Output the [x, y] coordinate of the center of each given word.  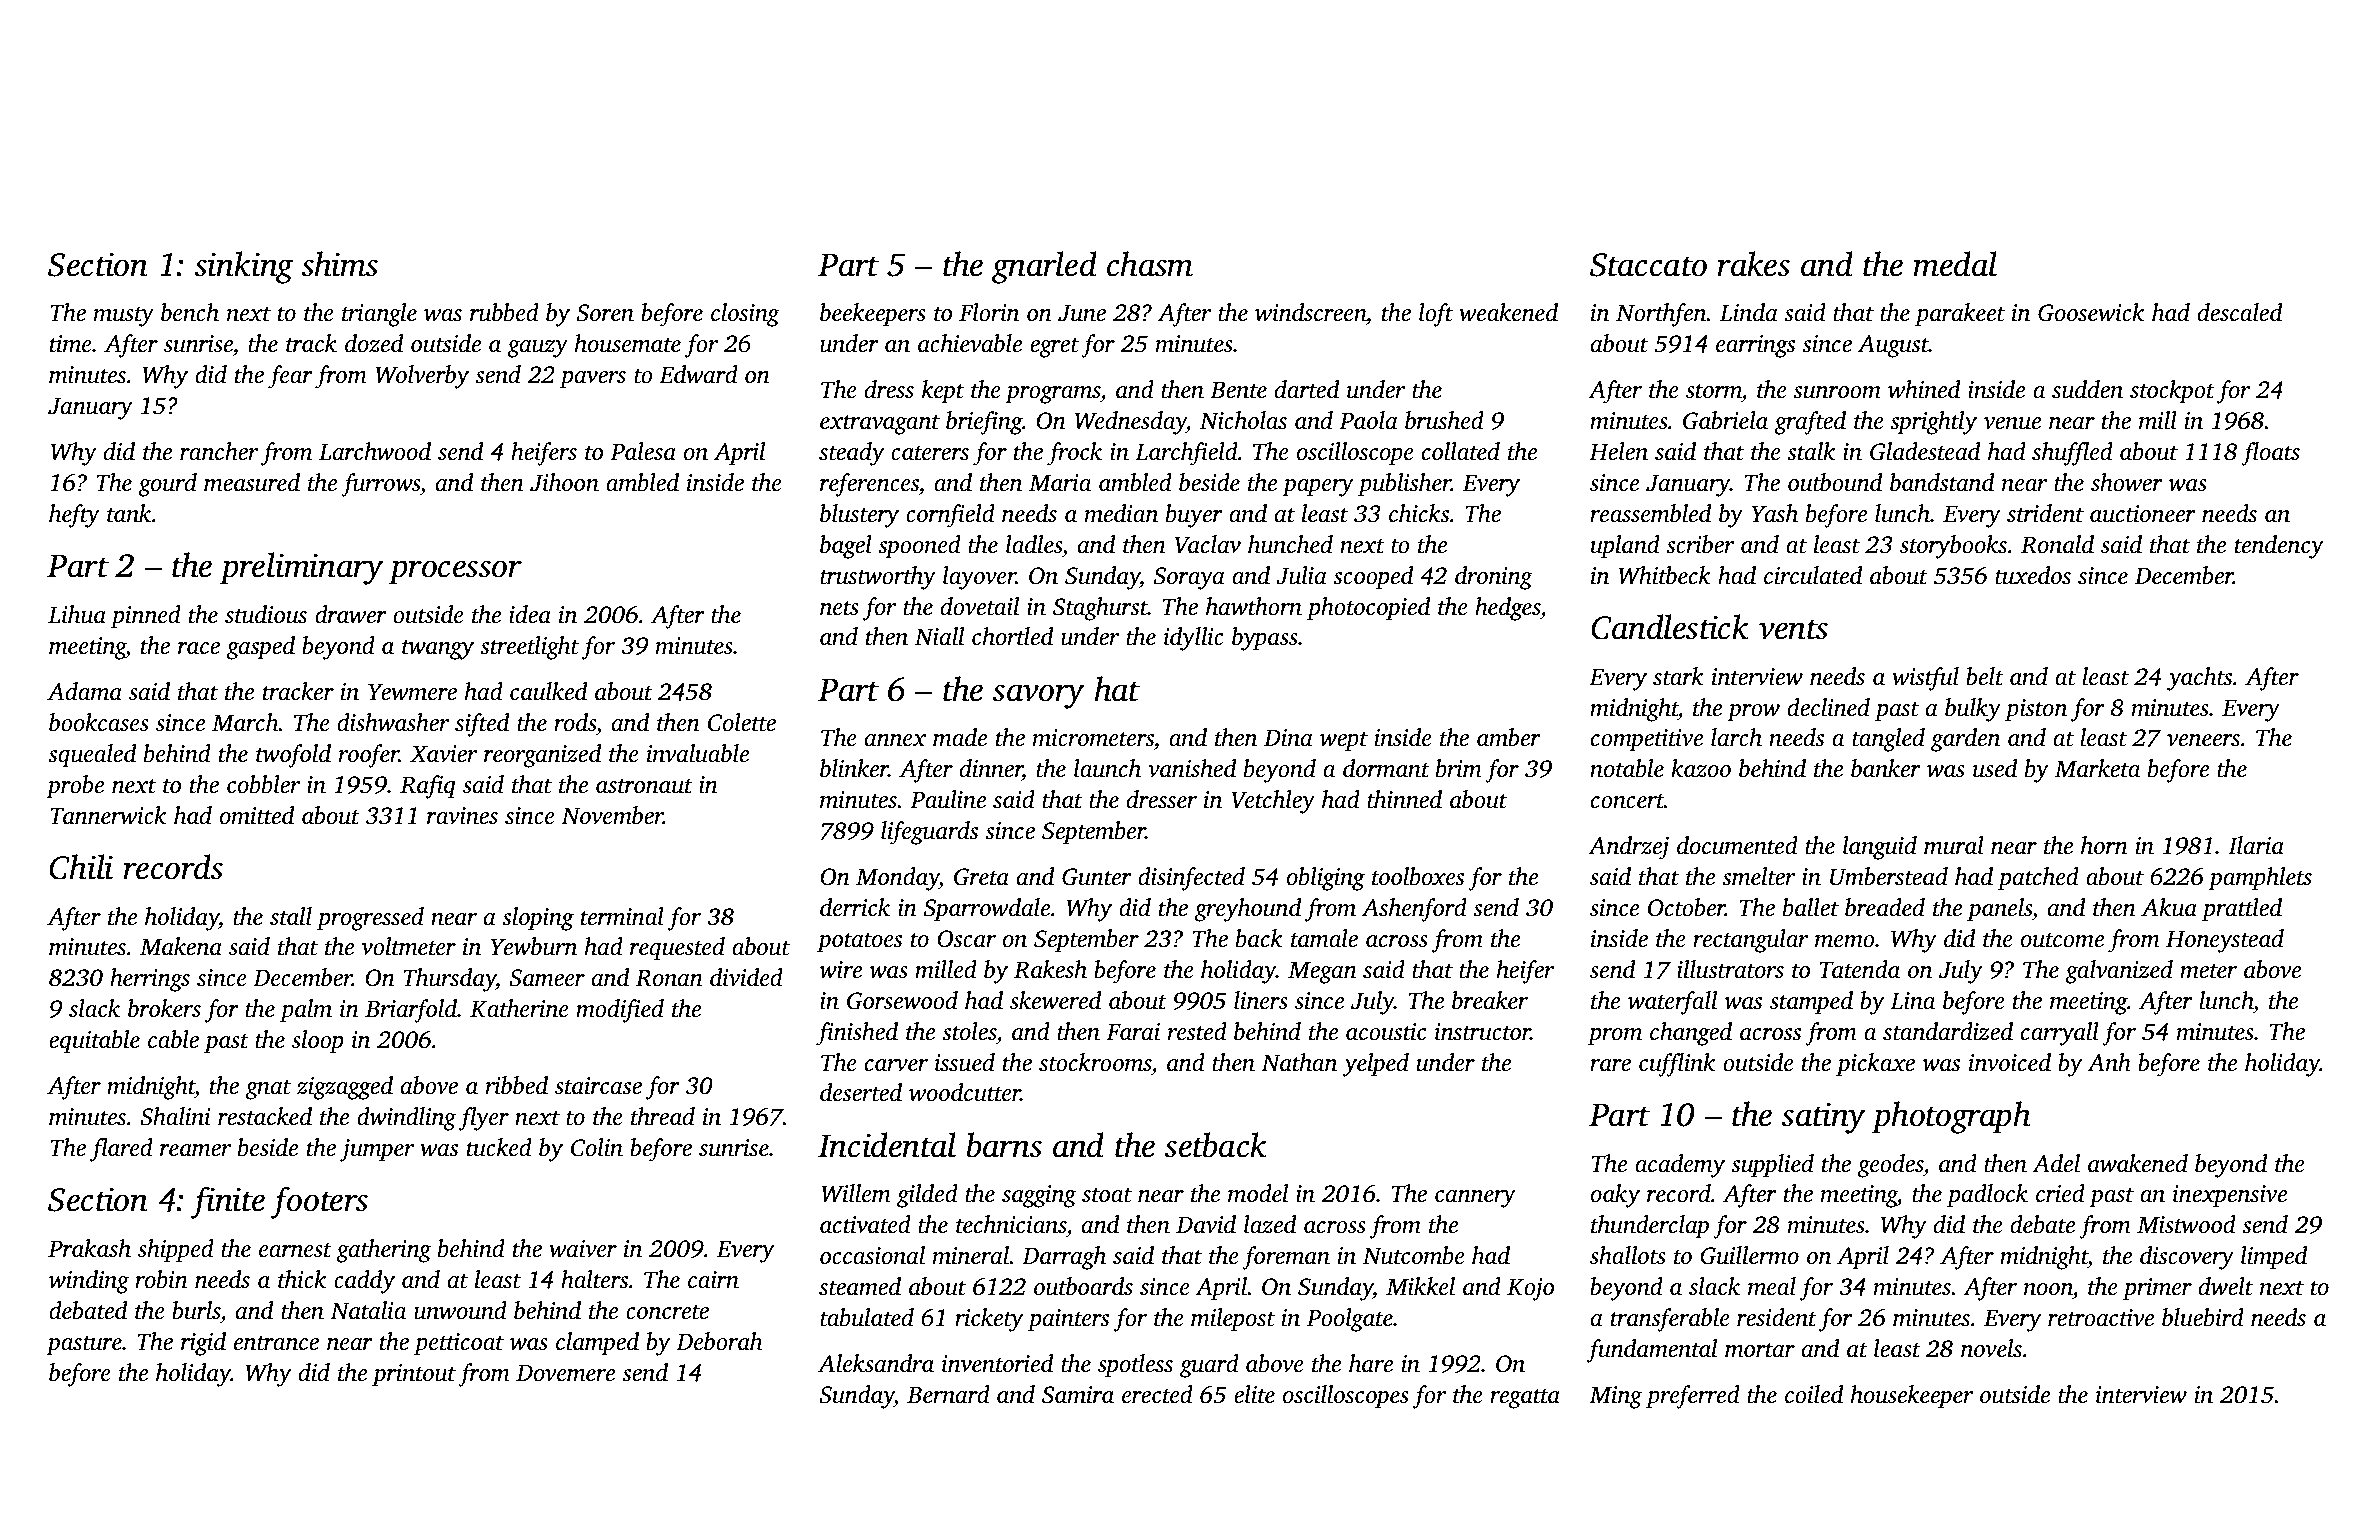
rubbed [504, 312]
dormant [1386, 768]
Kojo [1530, 1289]
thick [302, 1279]
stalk [1811, 451]
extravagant [880, 425]
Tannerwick [108, 815]
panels [1999, 910]
